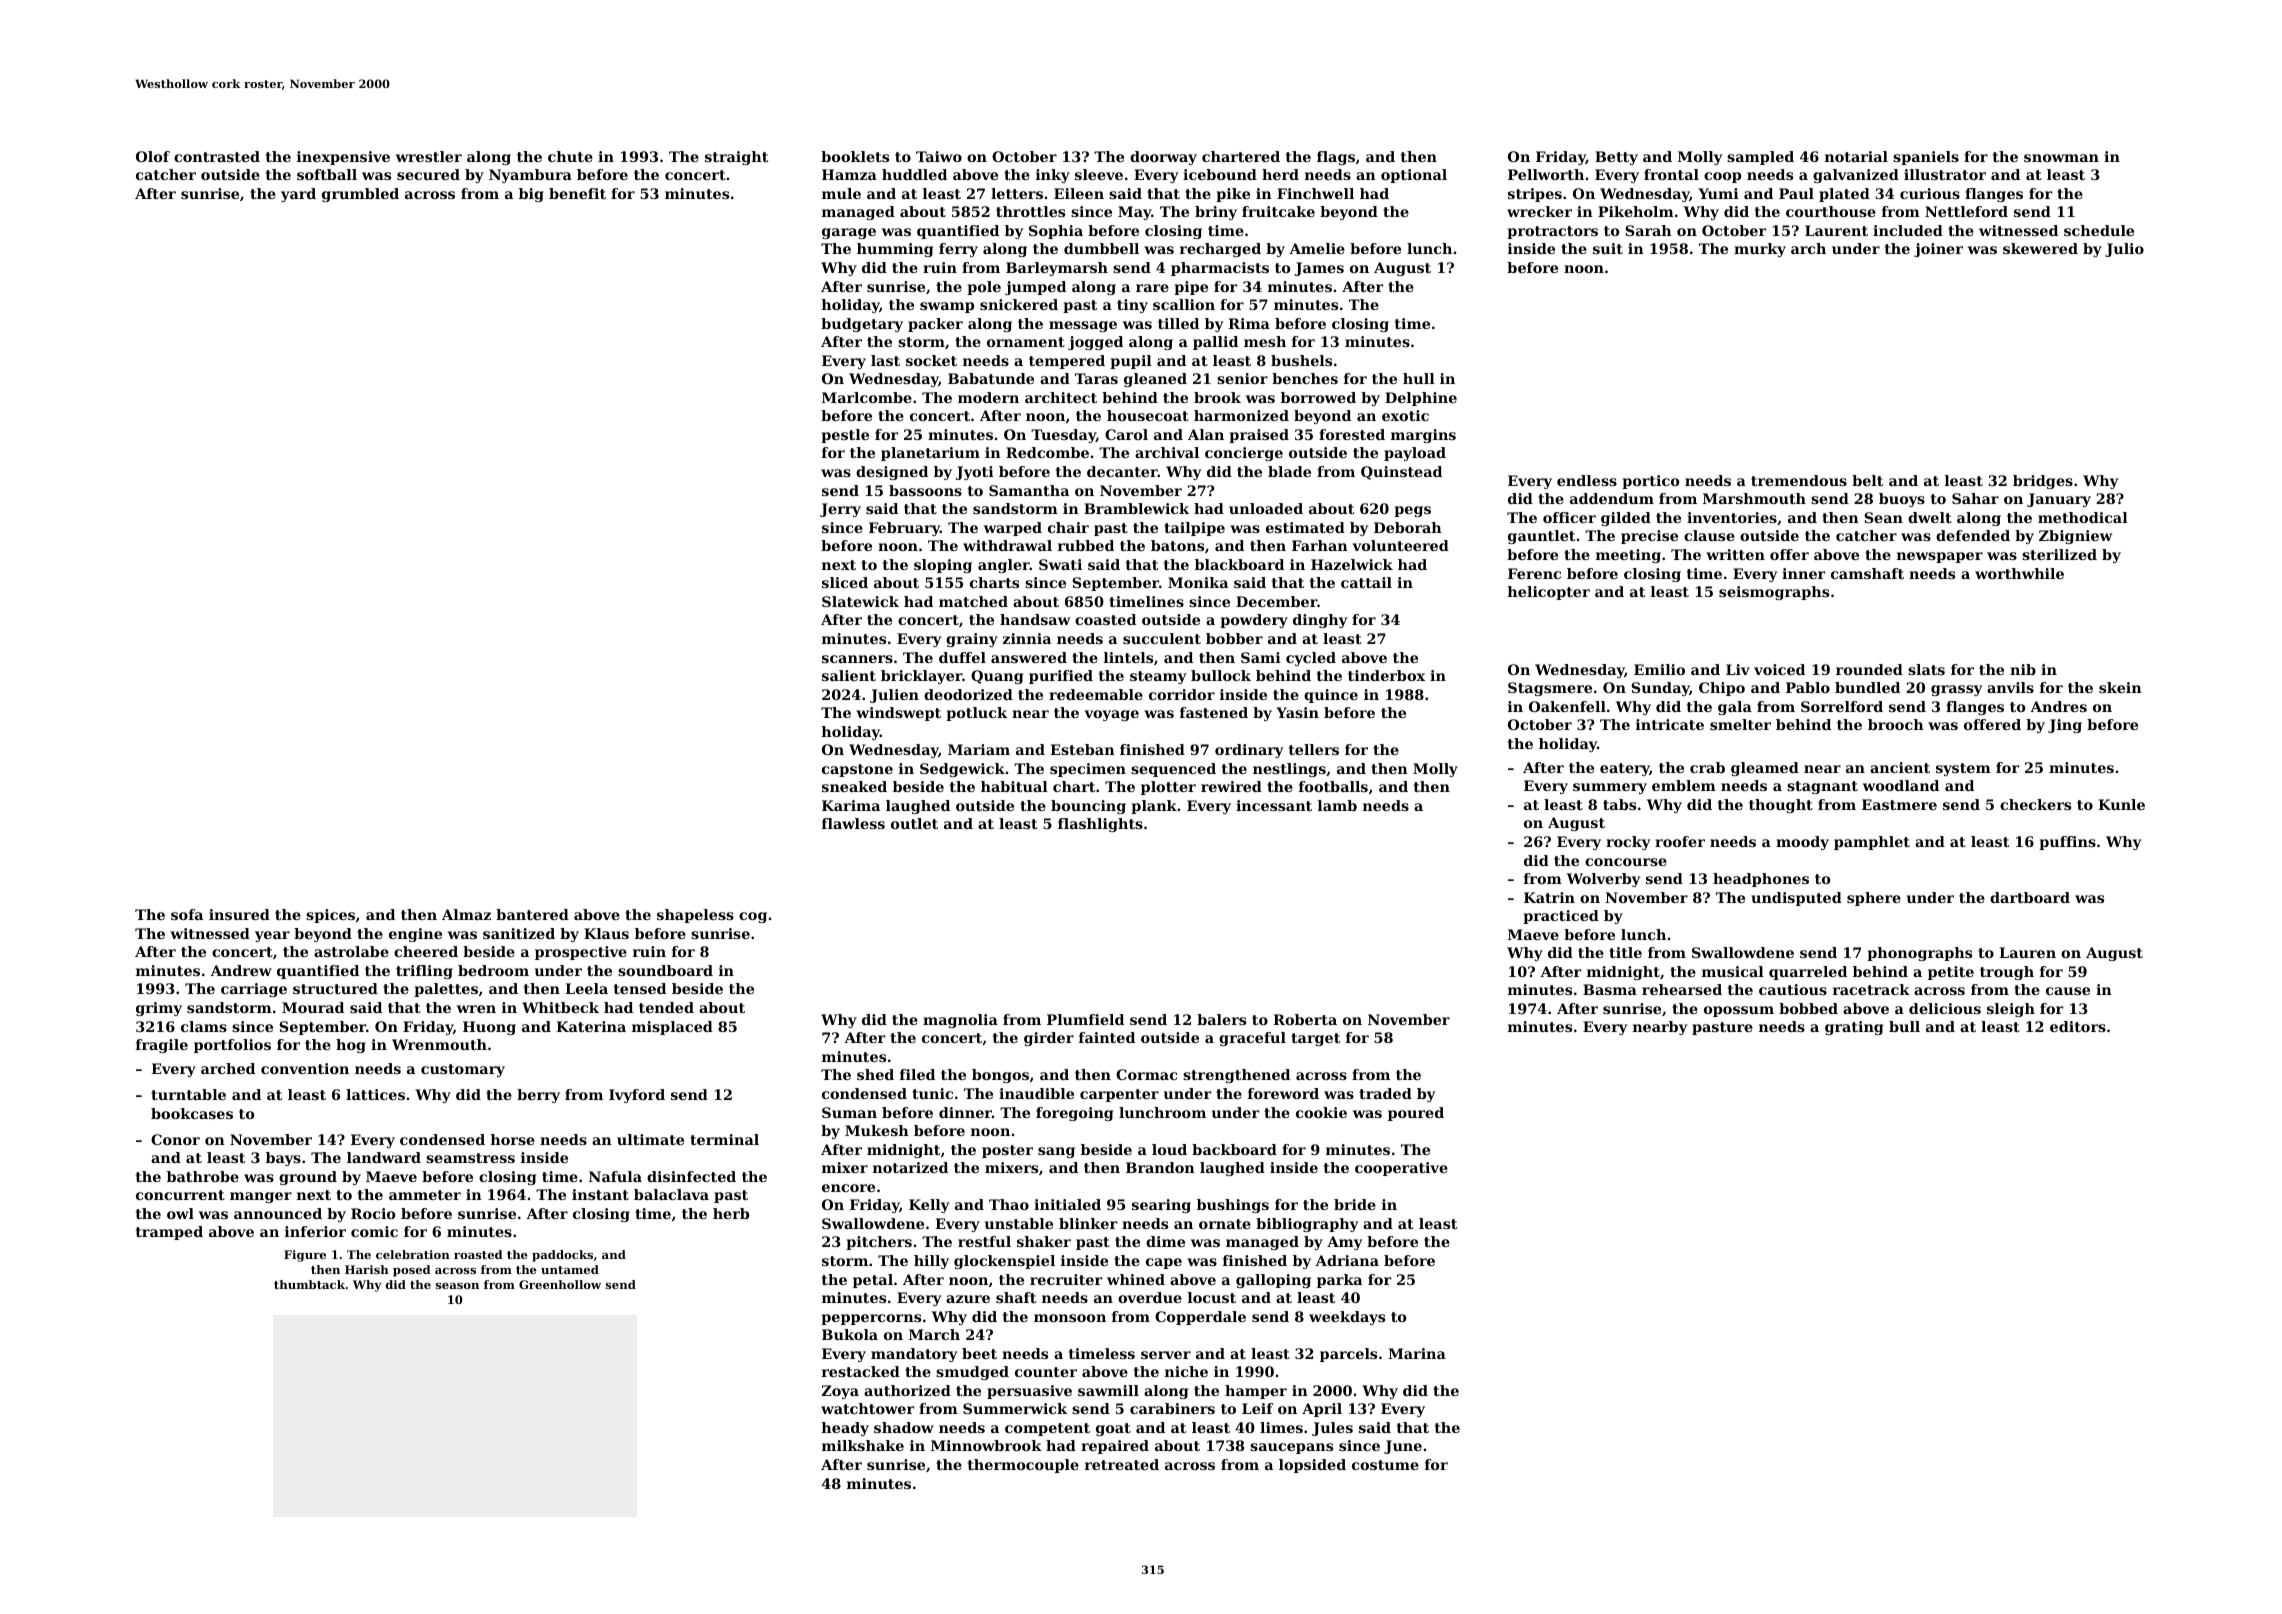  I want to click on portico, so click(1650, 482).
